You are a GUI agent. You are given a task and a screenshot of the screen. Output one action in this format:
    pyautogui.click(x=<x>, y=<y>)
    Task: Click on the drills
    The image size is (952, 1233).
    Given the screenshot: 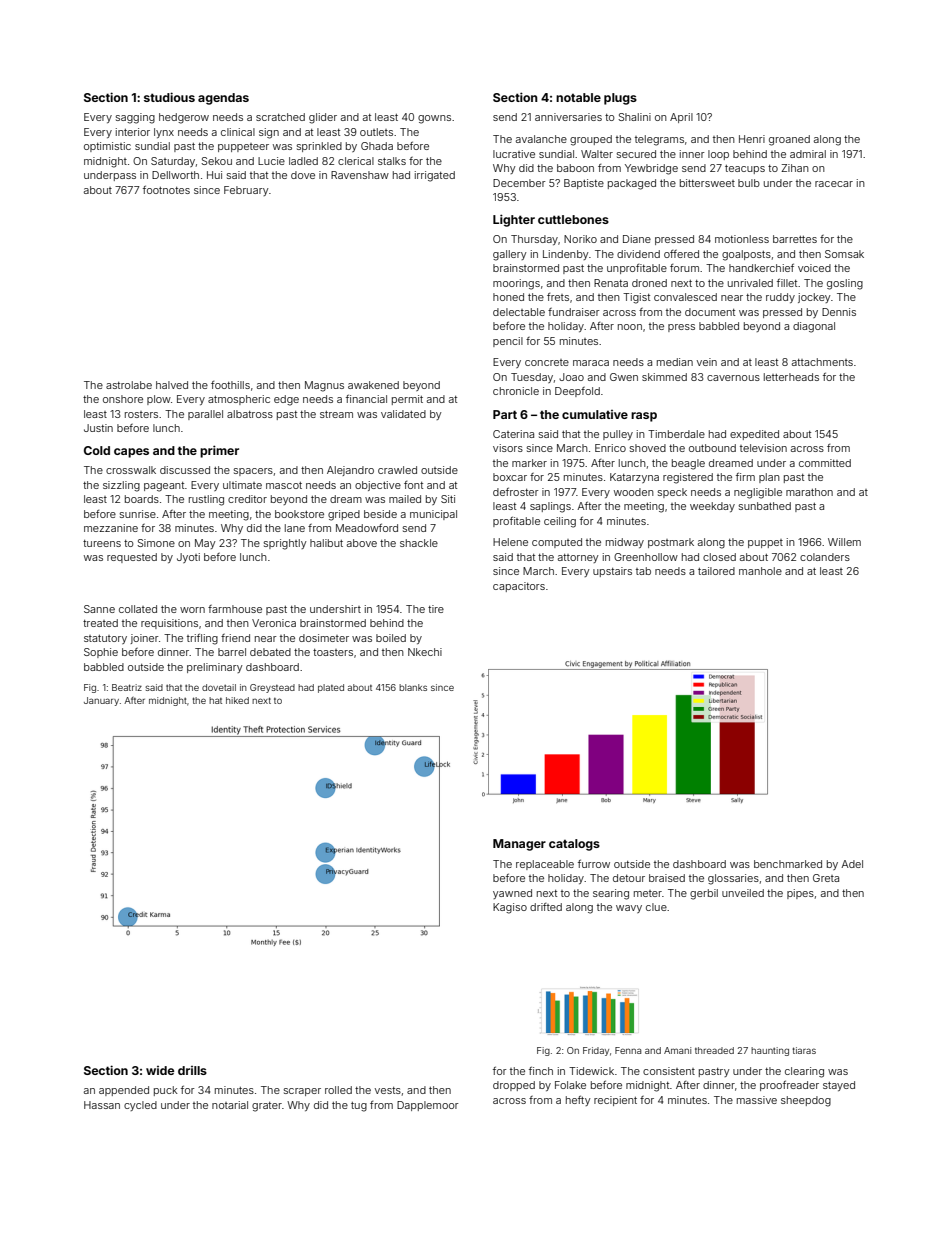 What is the action you would take?
    pyautogui.click(x=192, y=1070)
